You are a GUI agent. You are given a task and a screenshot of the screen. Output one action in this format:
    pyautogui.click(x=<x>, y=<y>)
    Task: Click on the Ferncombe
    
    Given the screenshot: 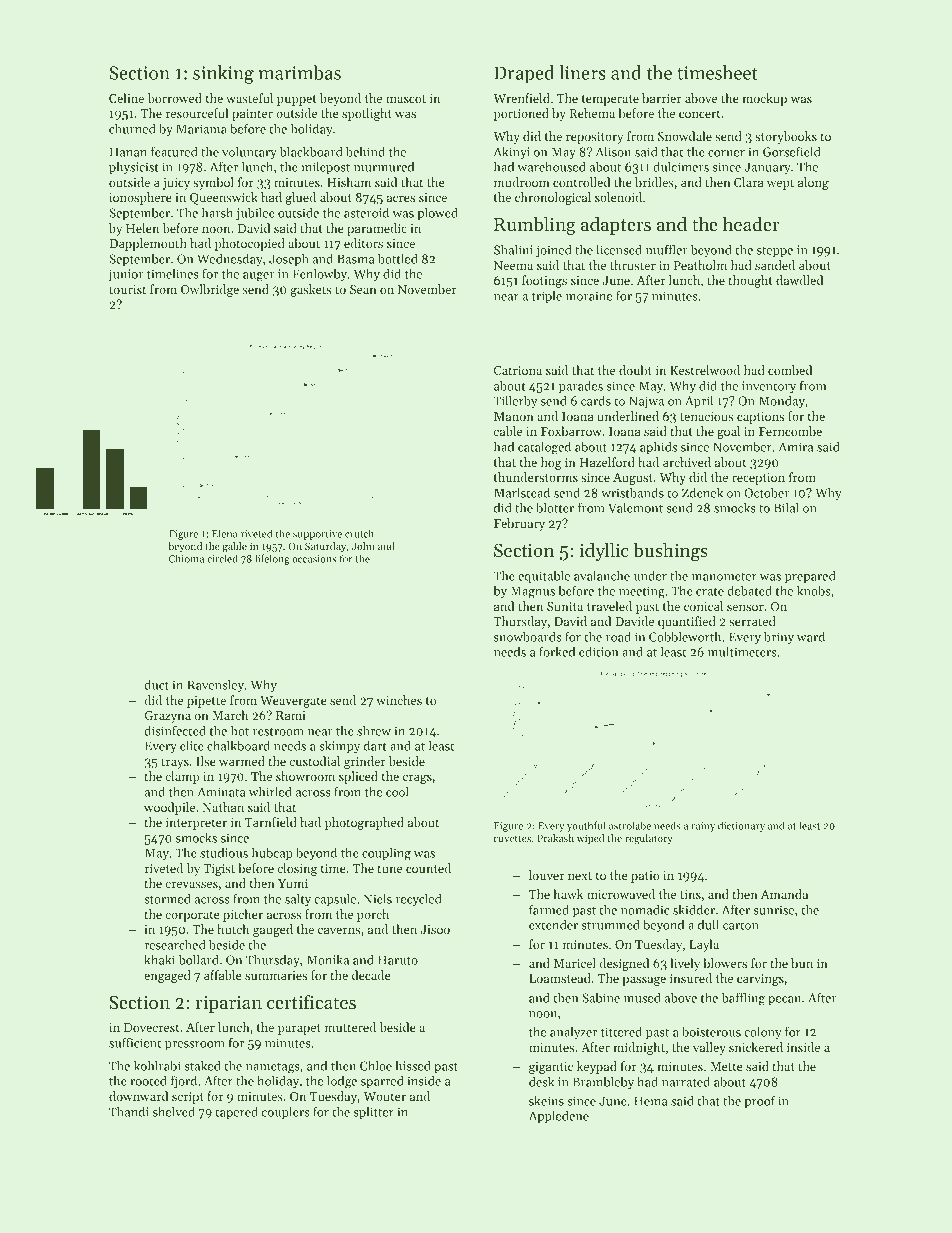 What is the action you would take?
    pyautogui.click(x=790, y=431)
